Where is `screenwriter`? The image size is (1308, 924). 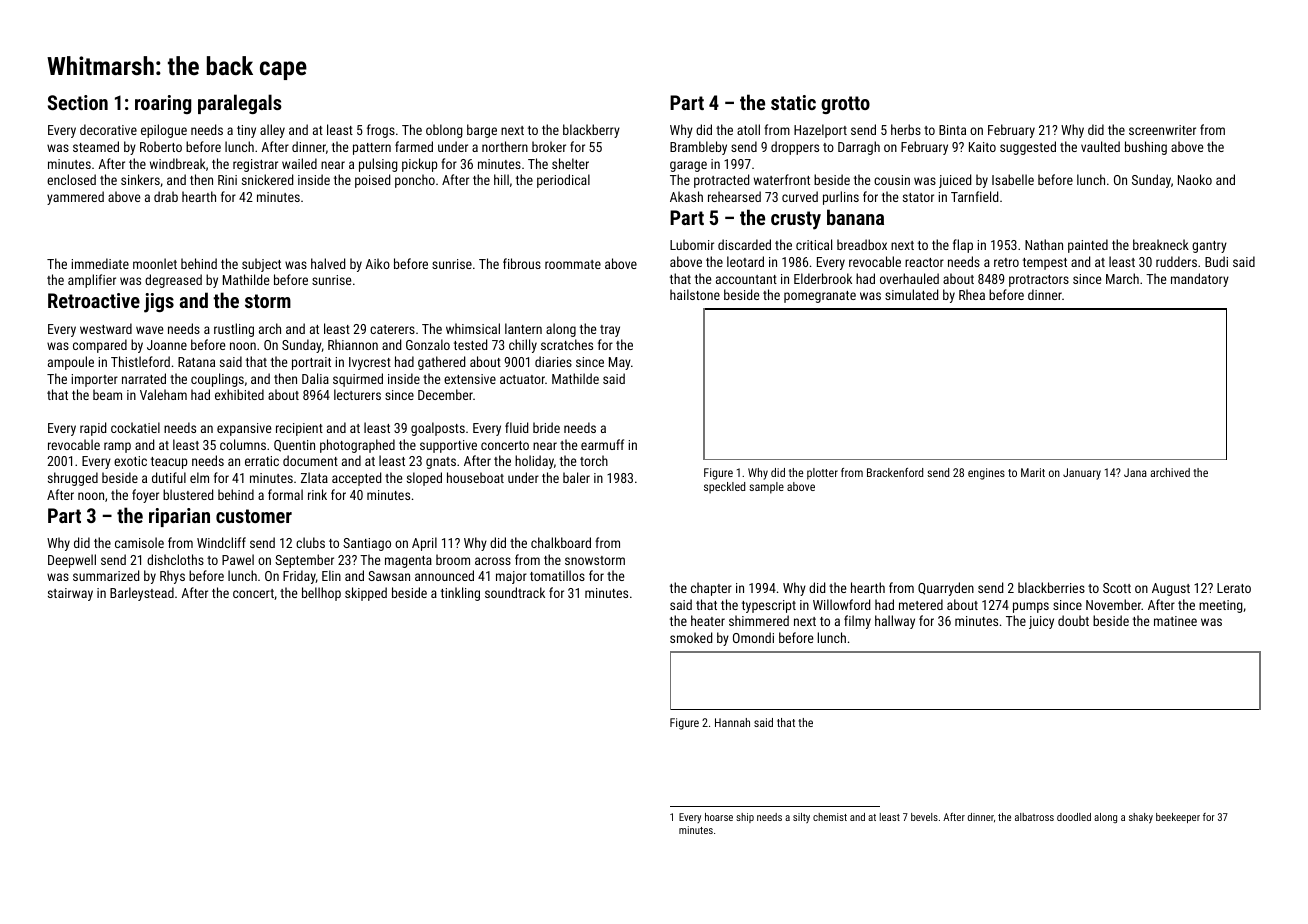
screenwriter is located at coordinates (1162, 130).
